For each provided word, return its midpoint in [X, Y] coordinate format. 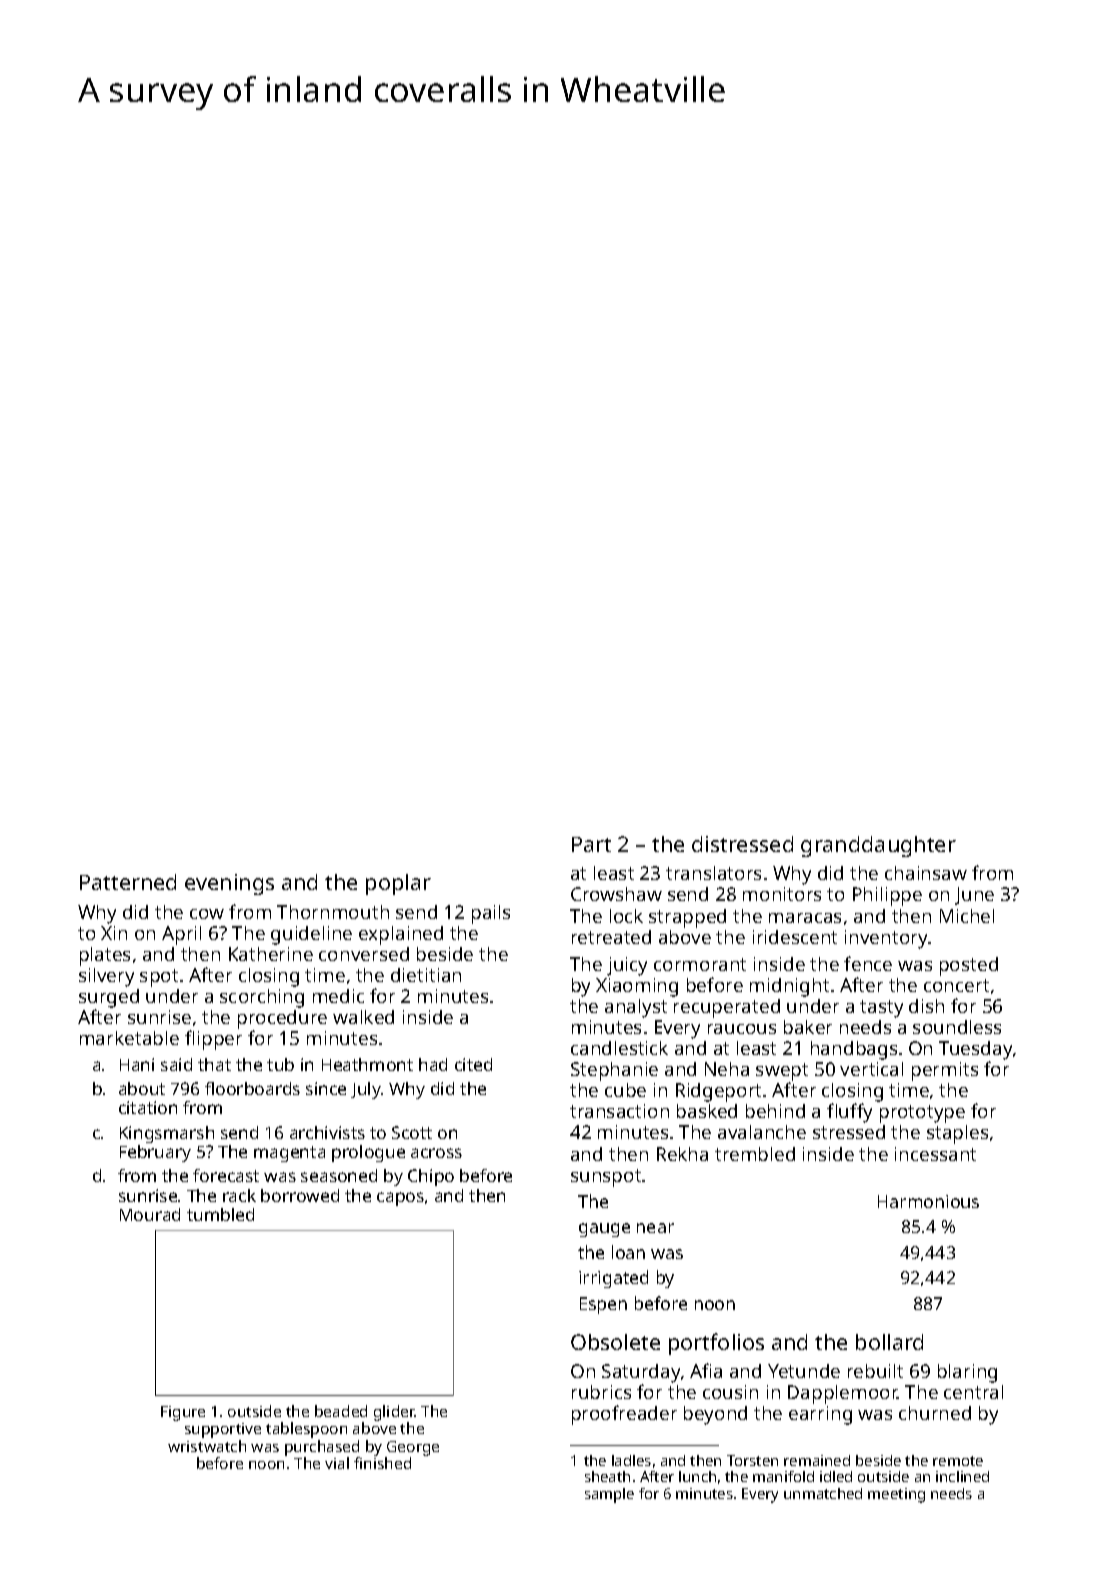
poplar [398, 884]
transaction [619, 1111]
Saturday [641, 1373]
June [974, 896]
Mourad [150, 1214]
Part [591, 844]
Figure [183, 1413]
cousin [730, 1392]
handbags [854, 1050]
